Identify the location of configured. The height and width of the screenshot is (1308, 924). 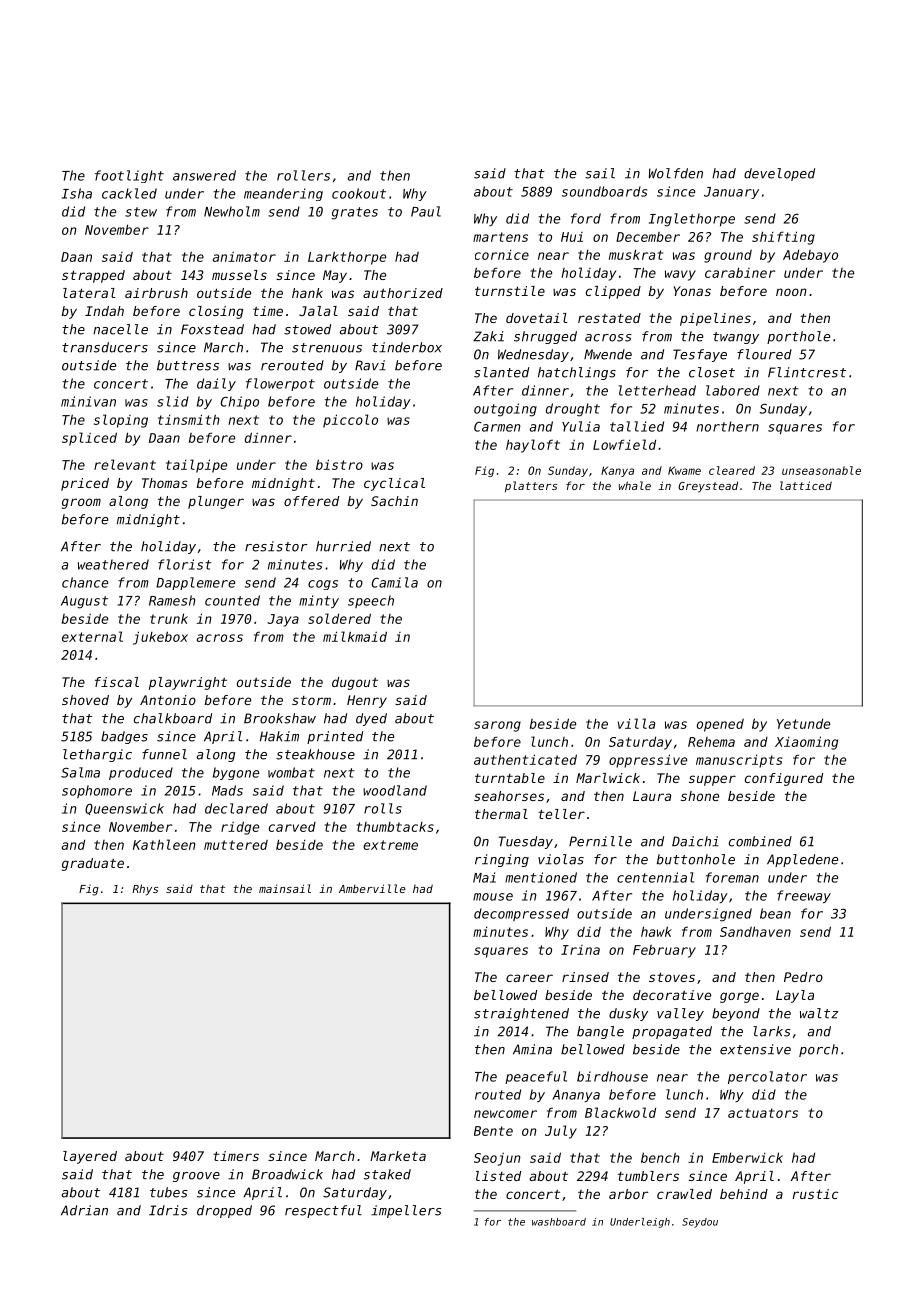
(784, 779).
